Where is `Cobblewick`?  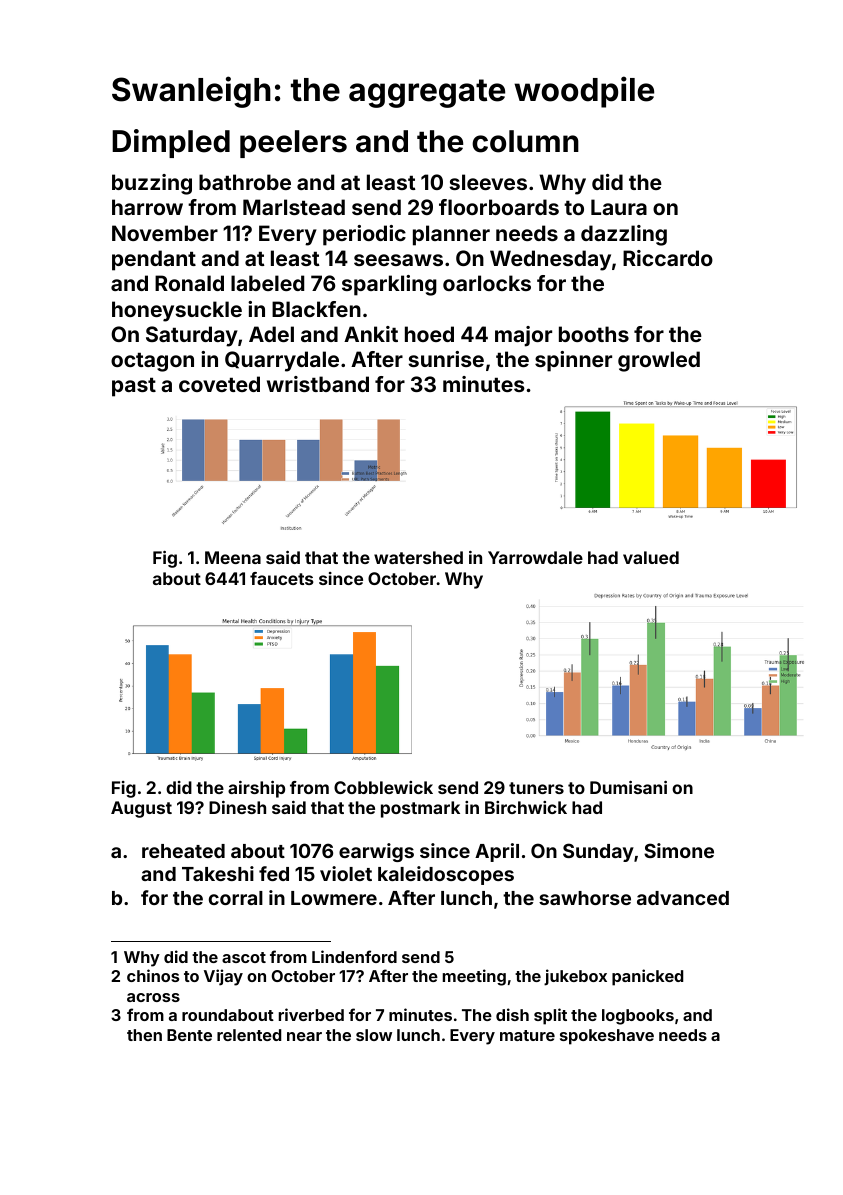 Cobblewick is located at coordinates (383, 787).
